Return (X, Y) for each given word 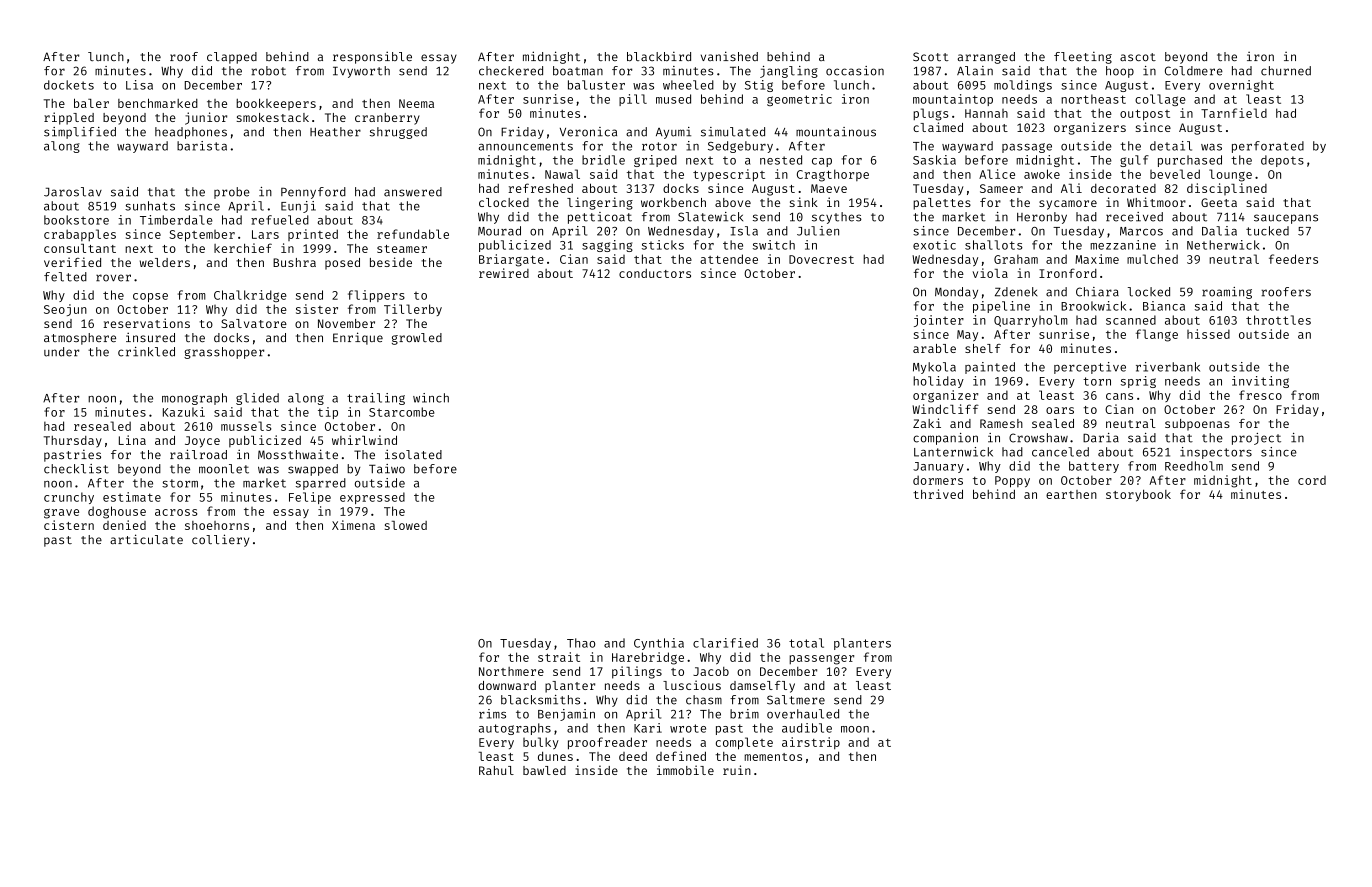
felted (65, 277)
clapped (232, 58)
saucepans (1286, 219)
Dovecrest (821, 259)
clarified (725, 643)
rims (492, 714)
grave (61, 514)
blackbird (659, 56)
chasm (704, 700)
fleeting (1083, 57)
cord (1312, 480)
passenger (821, 660)
